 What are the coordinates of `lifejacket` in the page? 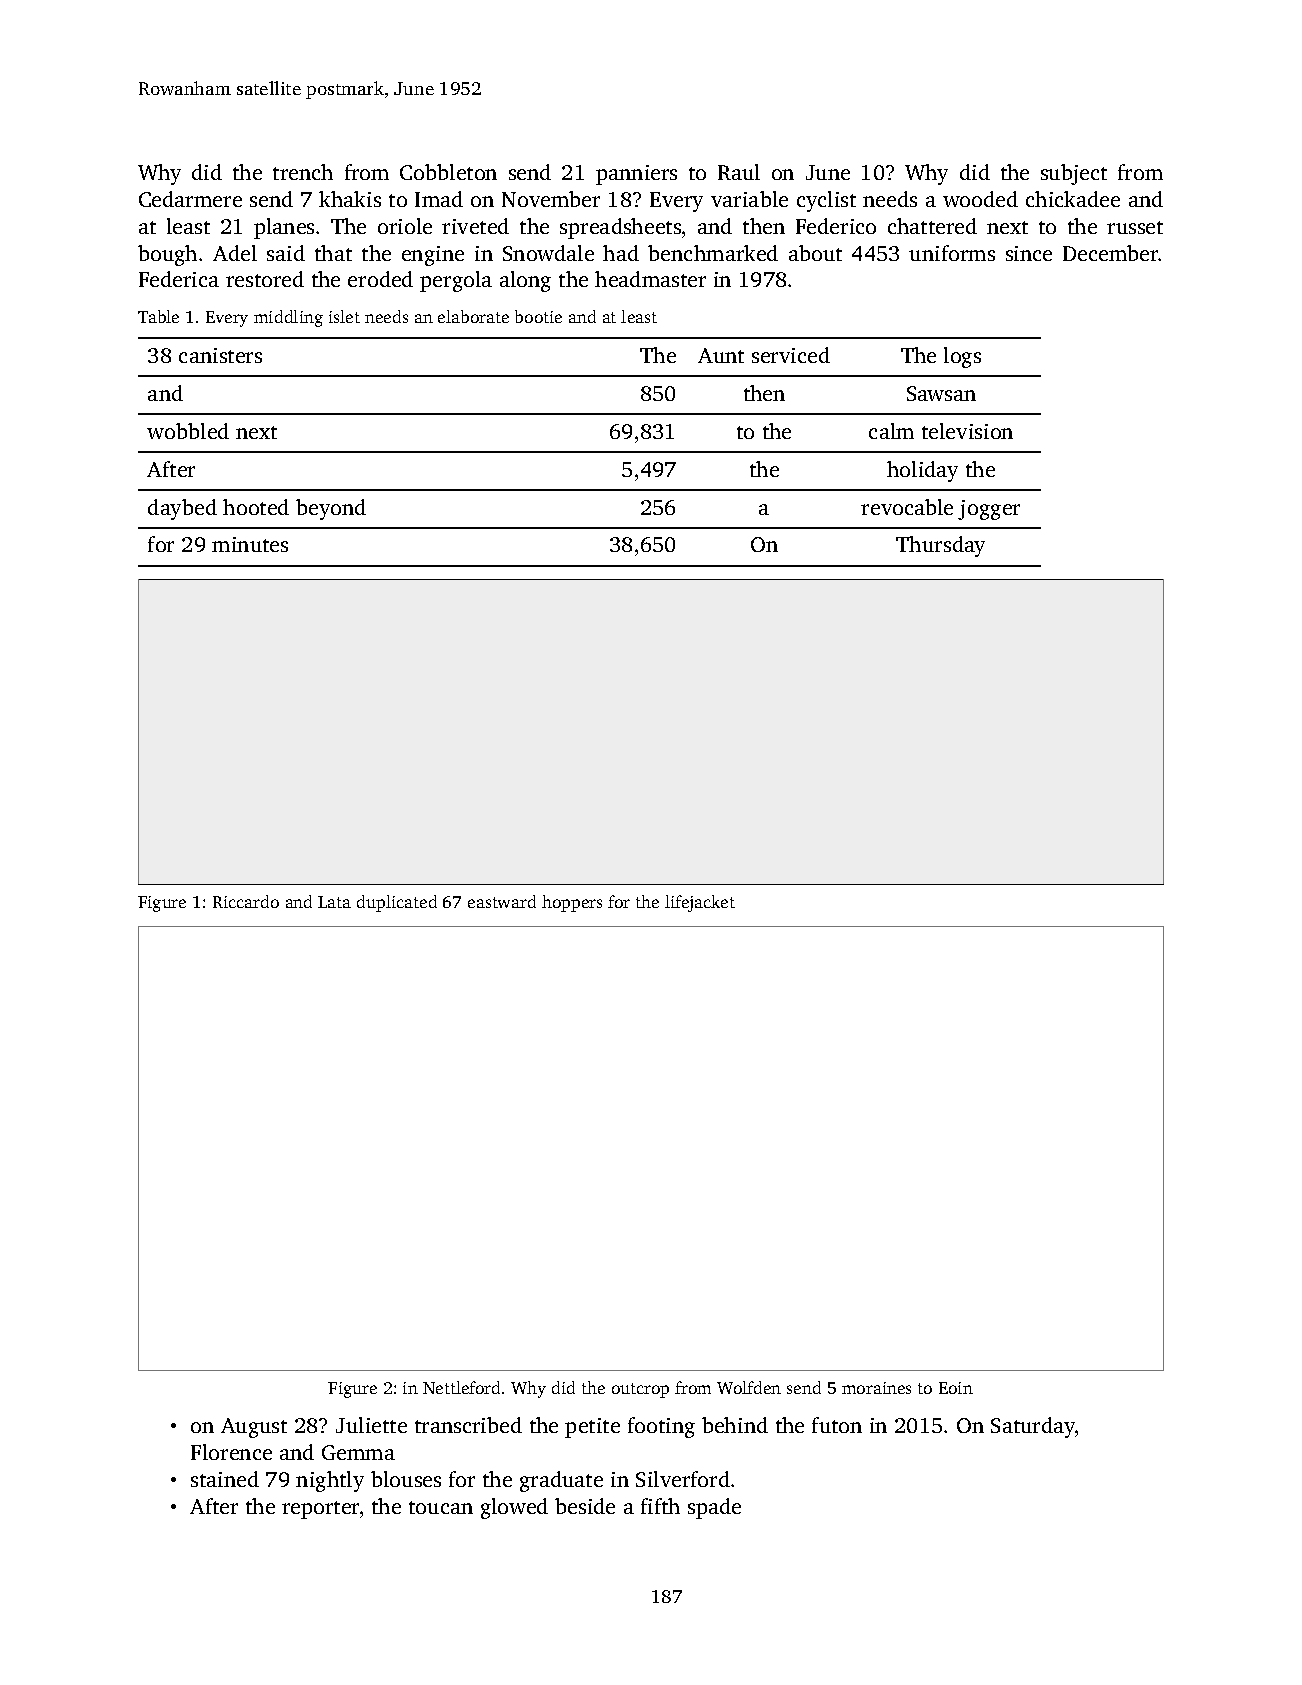 It's located at (700, 903).
